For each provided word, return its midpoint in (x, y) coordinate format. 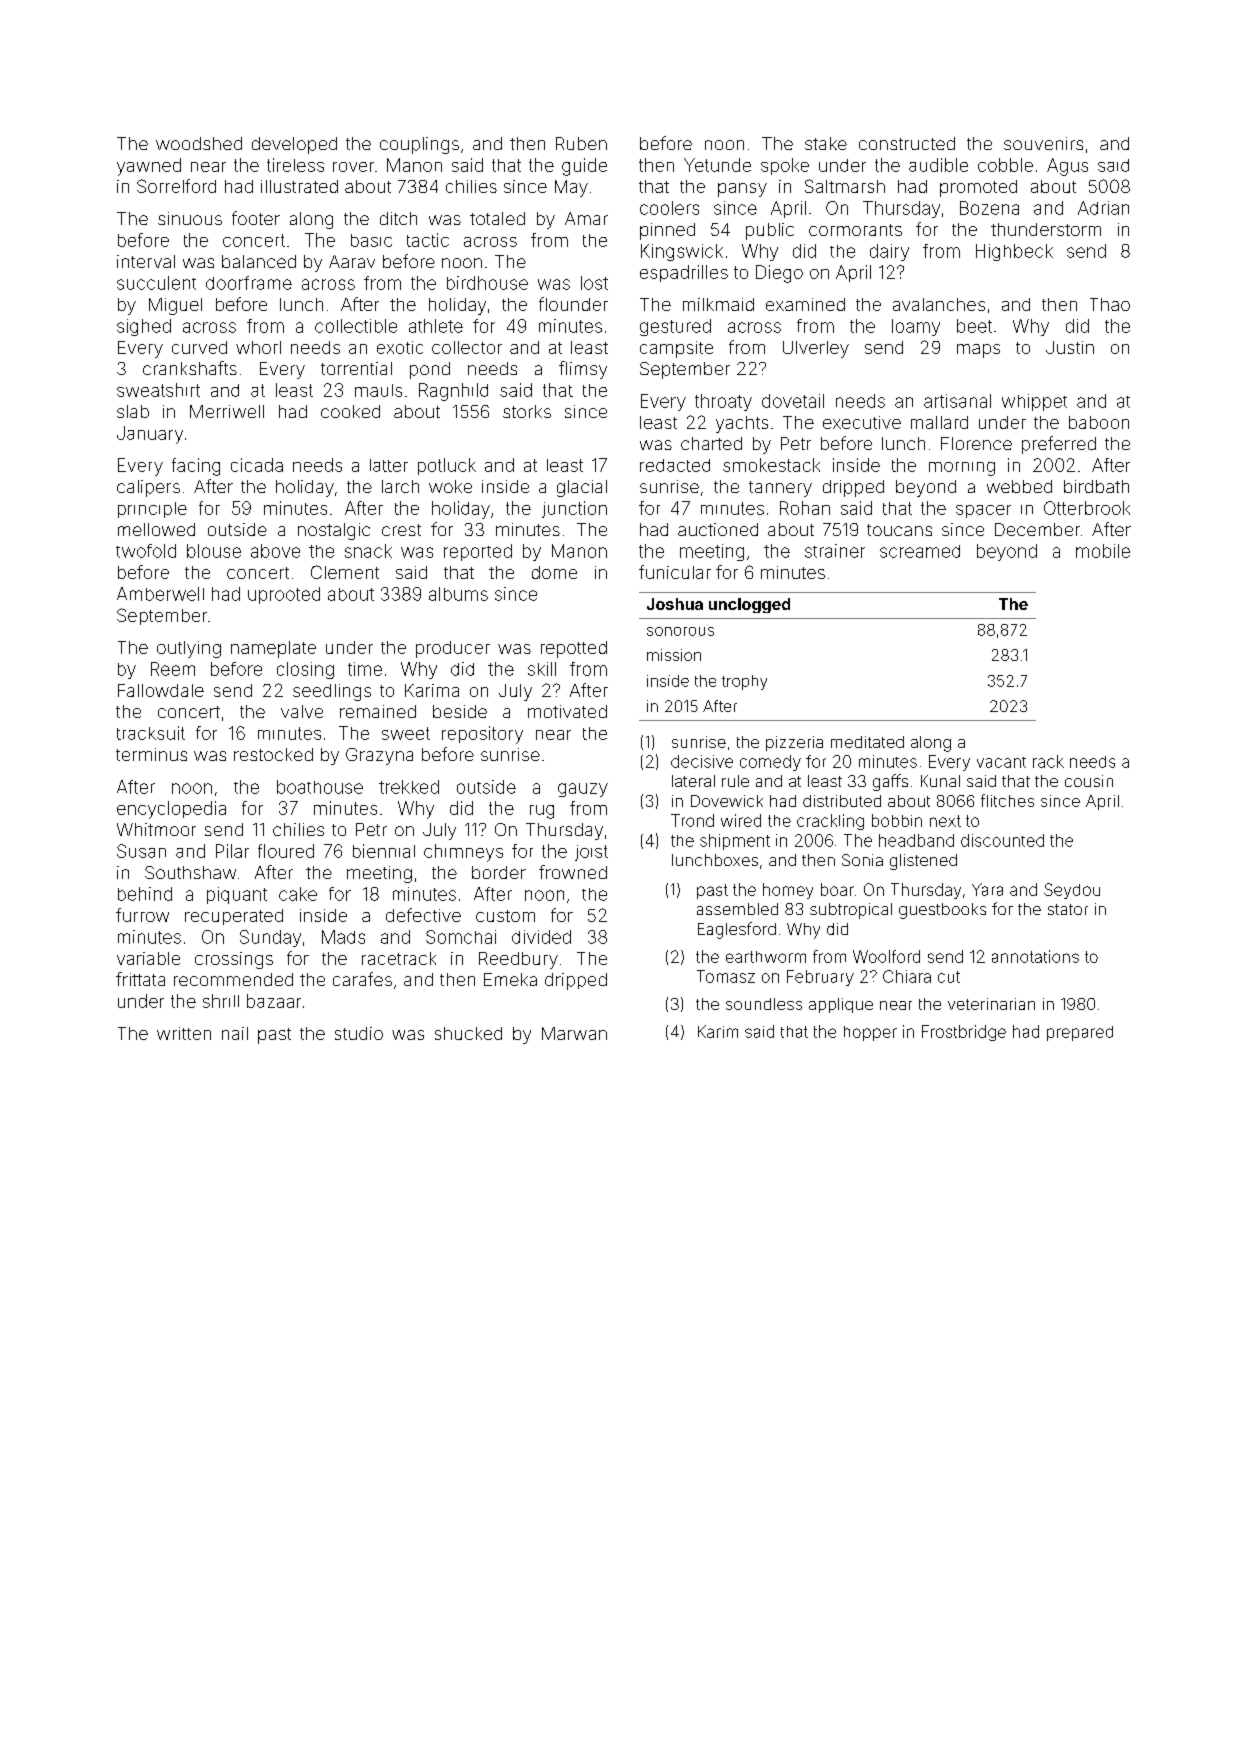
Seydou (1072, 891)
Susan (141, 851)
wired (741, 820)
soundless (764, 1004)
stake (826, 143)
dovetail (793, 401)
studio (359, 1033)
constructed (907, 143)
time (365, 669)
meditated (867, 742)
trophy (744, 682)
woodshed (199, 143)
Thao (1110, 304)
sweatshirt (158, 390)
